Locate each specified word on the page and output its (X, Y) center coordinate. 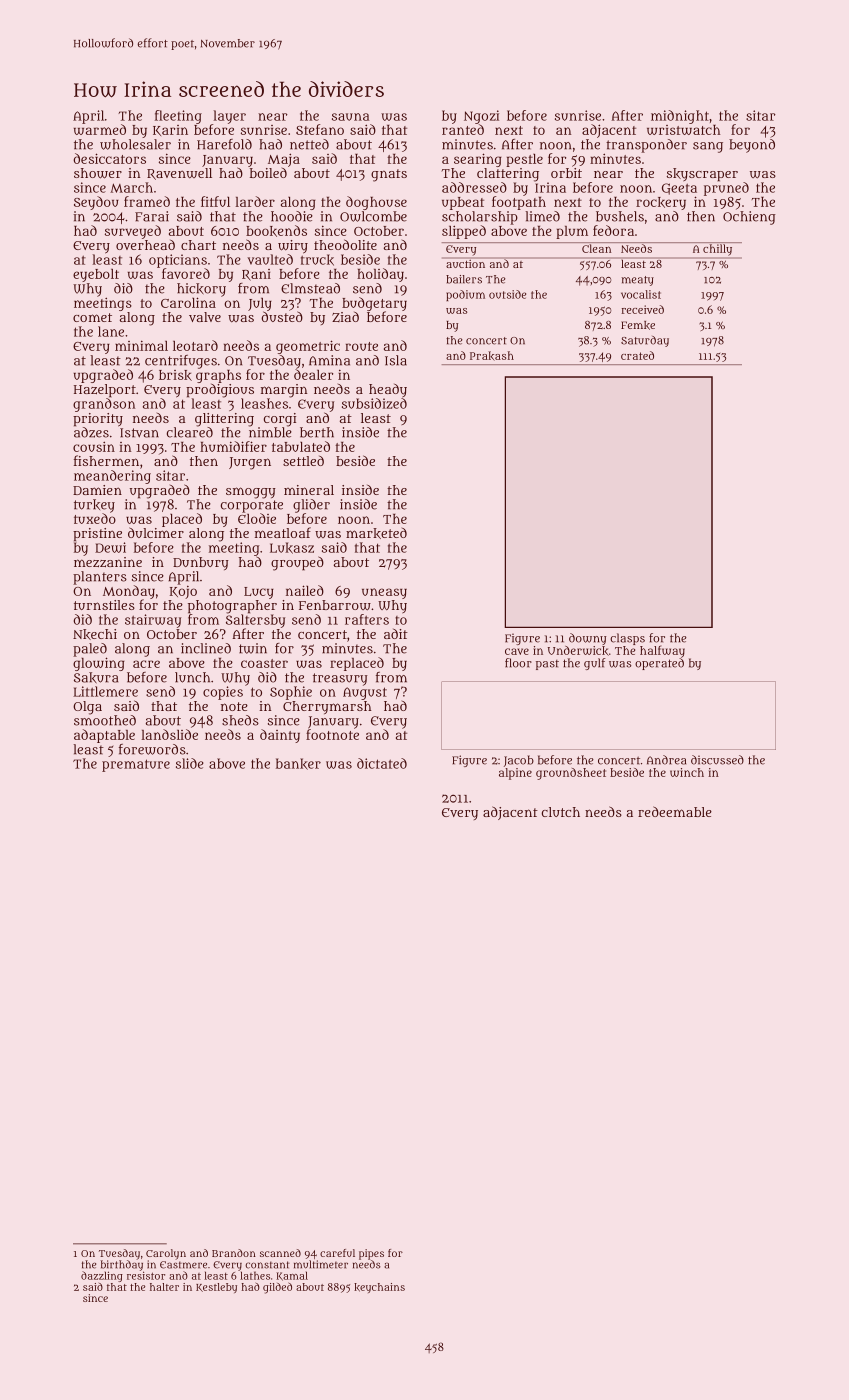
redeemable (675, 811)
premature (136, 765)
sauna (350, 117)
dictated (382, 763)
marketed (376, 533)
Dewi (110, 547)
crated (637, 355)
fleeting (178, 117)
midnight (680, 117)
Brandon (234, 1253)
